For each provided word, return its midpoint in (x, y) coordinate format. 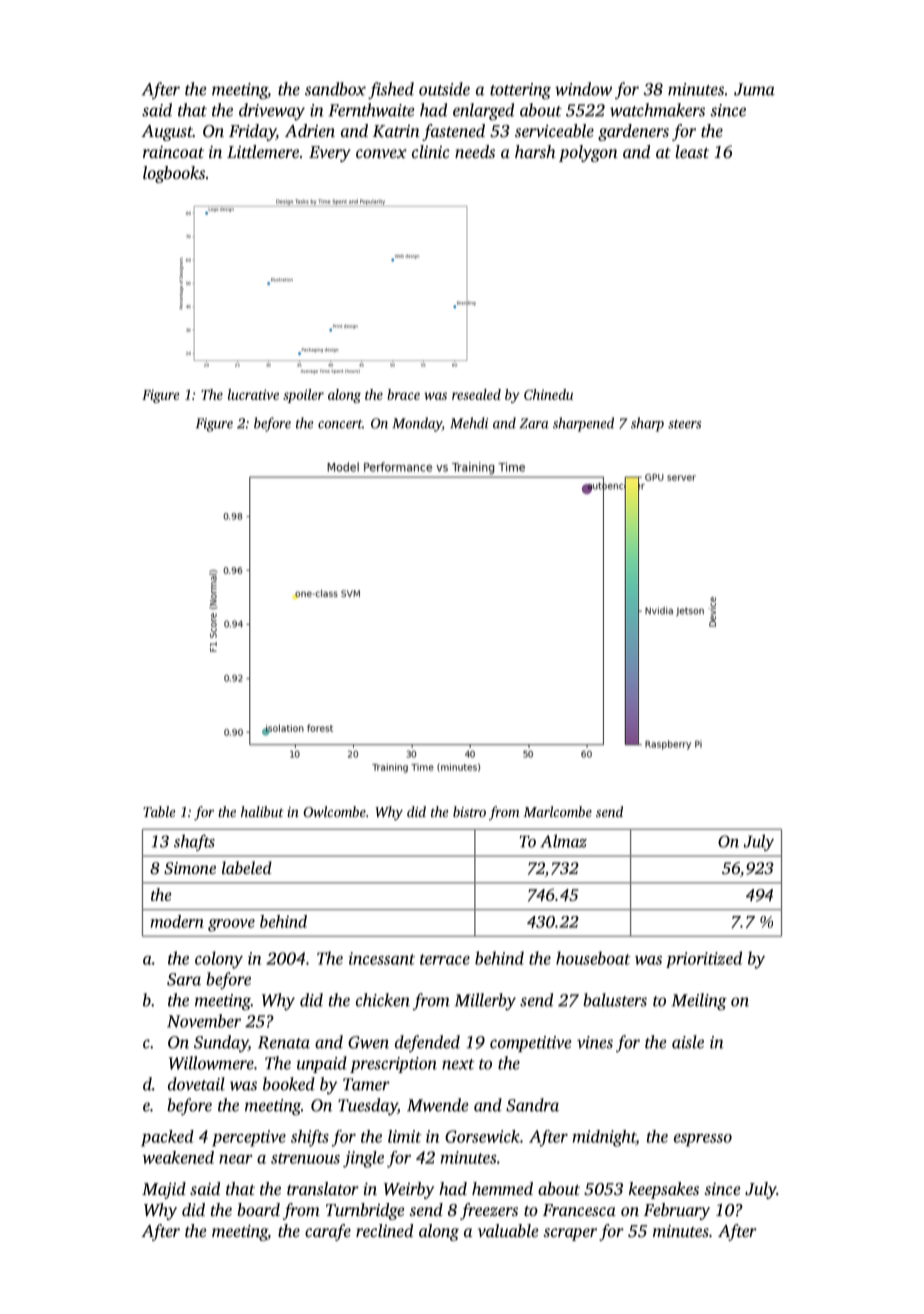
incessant (382, 958)
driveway (272, 111)
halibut (262, 811)
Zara (534, 423)
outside (444, 89)
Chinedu (548, 394)
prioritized (704, 959)
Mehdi (469, 423)
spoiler (303, 396)
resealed (476, 394)
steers (684, 424)
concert (340, 424)
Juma (754, 89)
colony (219, 960)
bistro (469, 811)
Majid (164, 1190)
